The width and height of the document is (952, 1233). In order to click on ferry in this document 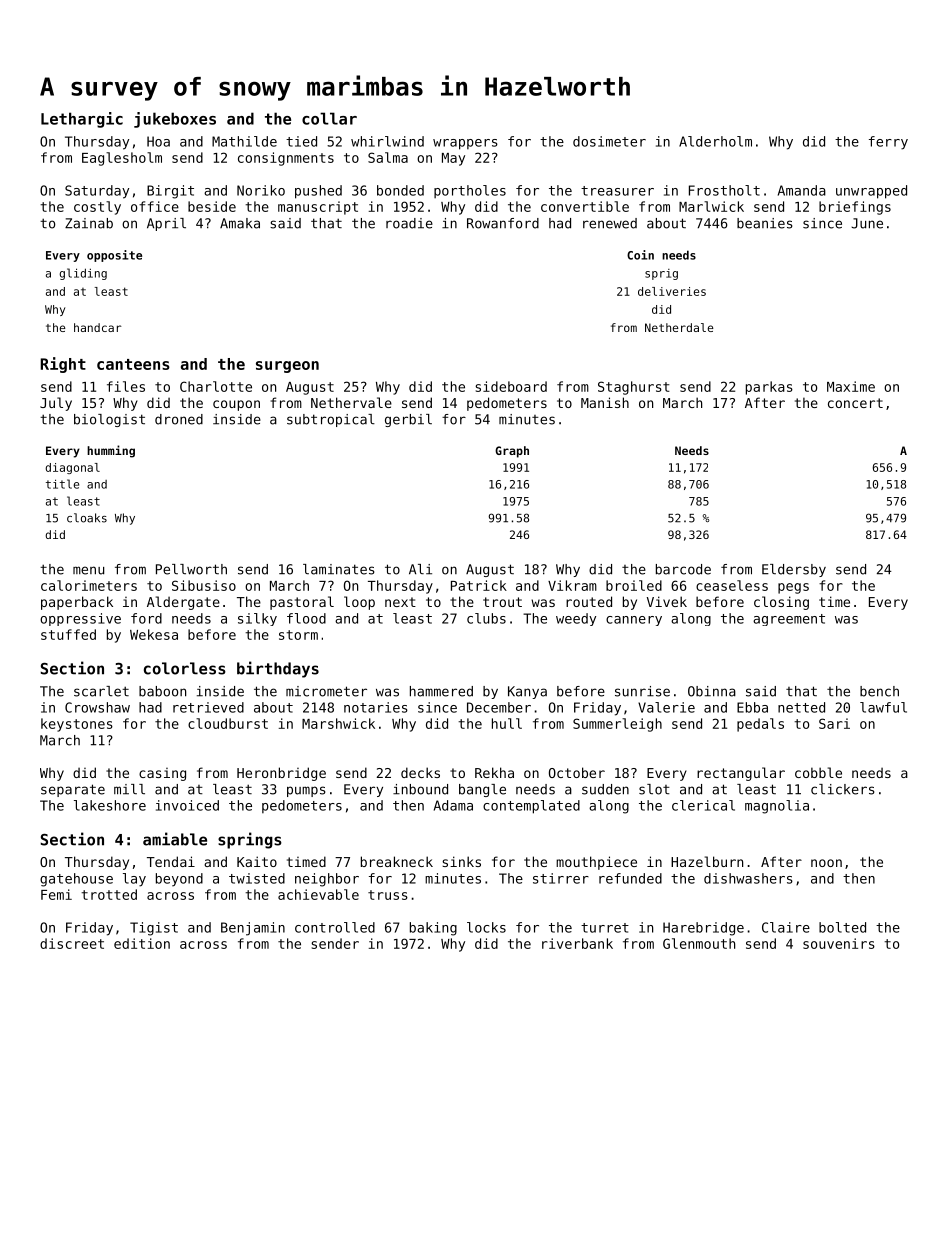, I will do `click(888, 143)`.
